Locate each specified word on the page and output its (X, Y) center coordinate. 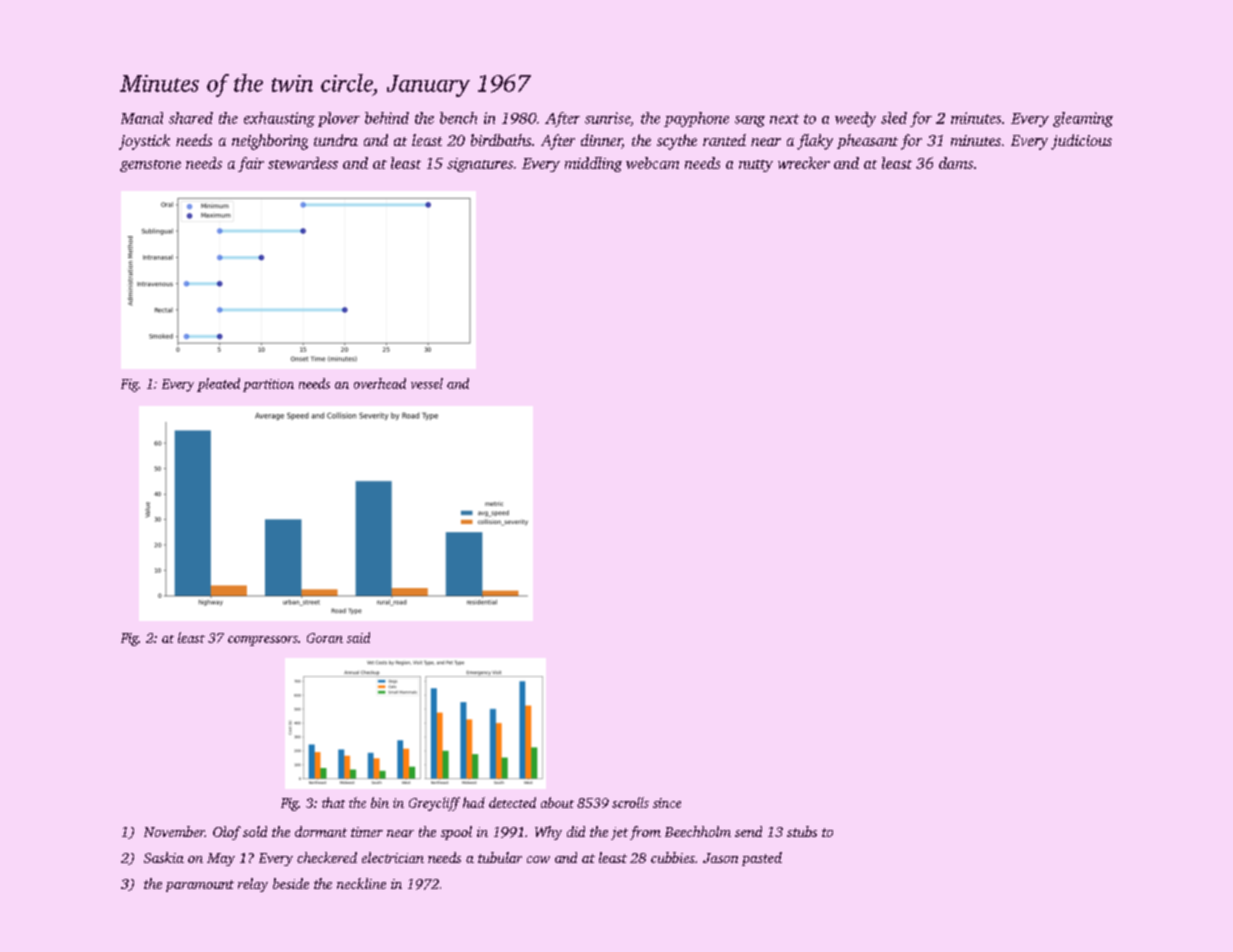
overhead (380, 383)
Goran (325, 638)
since (667, 803)
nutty (756, 166)
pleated (218, 385)
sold (255, 831)
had (474, 802)
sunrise (607, 118)
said (358, 637)
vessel (427, 383)
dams (956, 163)
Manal (142, 118)
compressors (263, 641)
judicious (1081, 142)
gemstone (150, 166)
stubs (802, 831)
